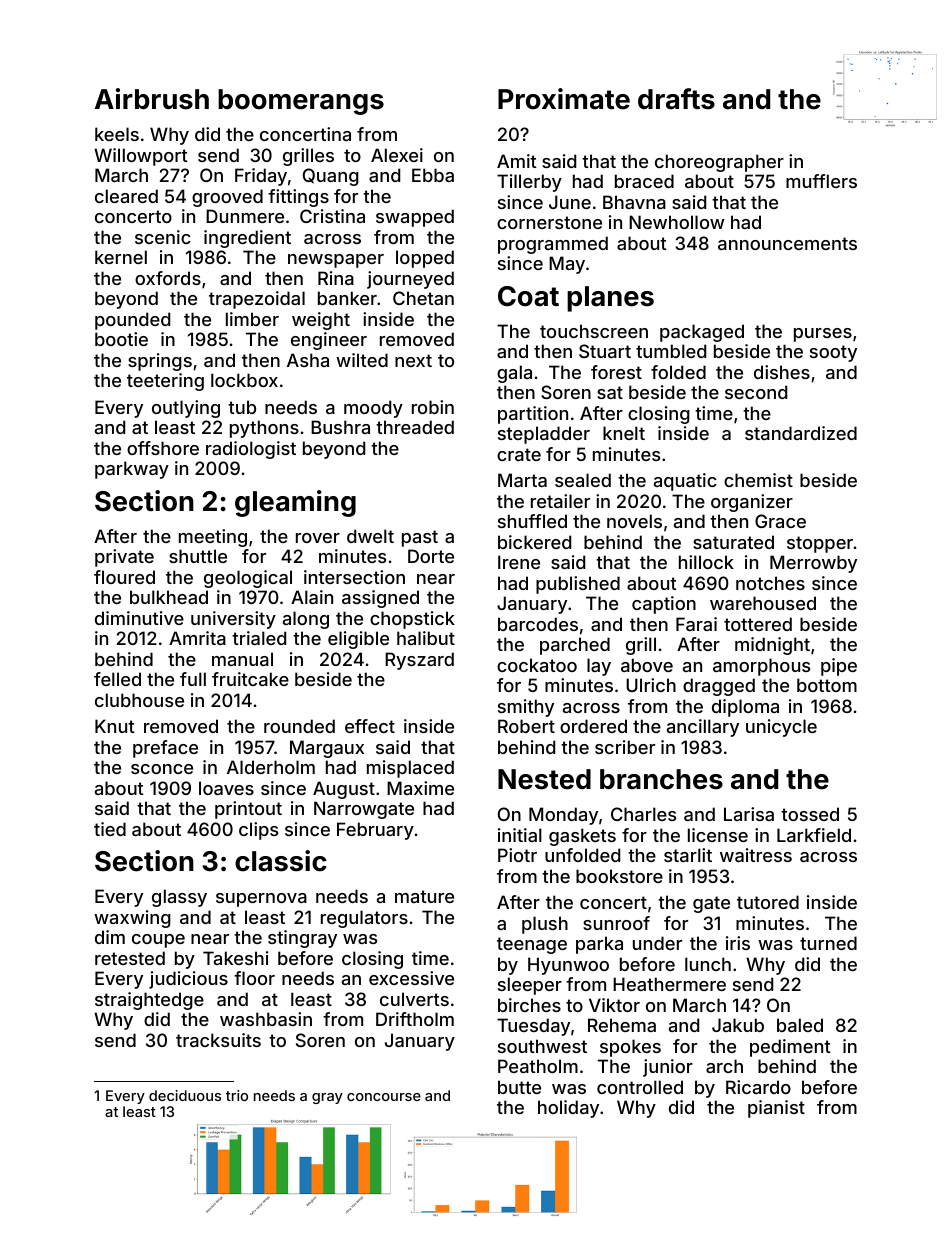  Describe the element at coordinates (248, 579) in the screenshot. I see `geological` at that location.
